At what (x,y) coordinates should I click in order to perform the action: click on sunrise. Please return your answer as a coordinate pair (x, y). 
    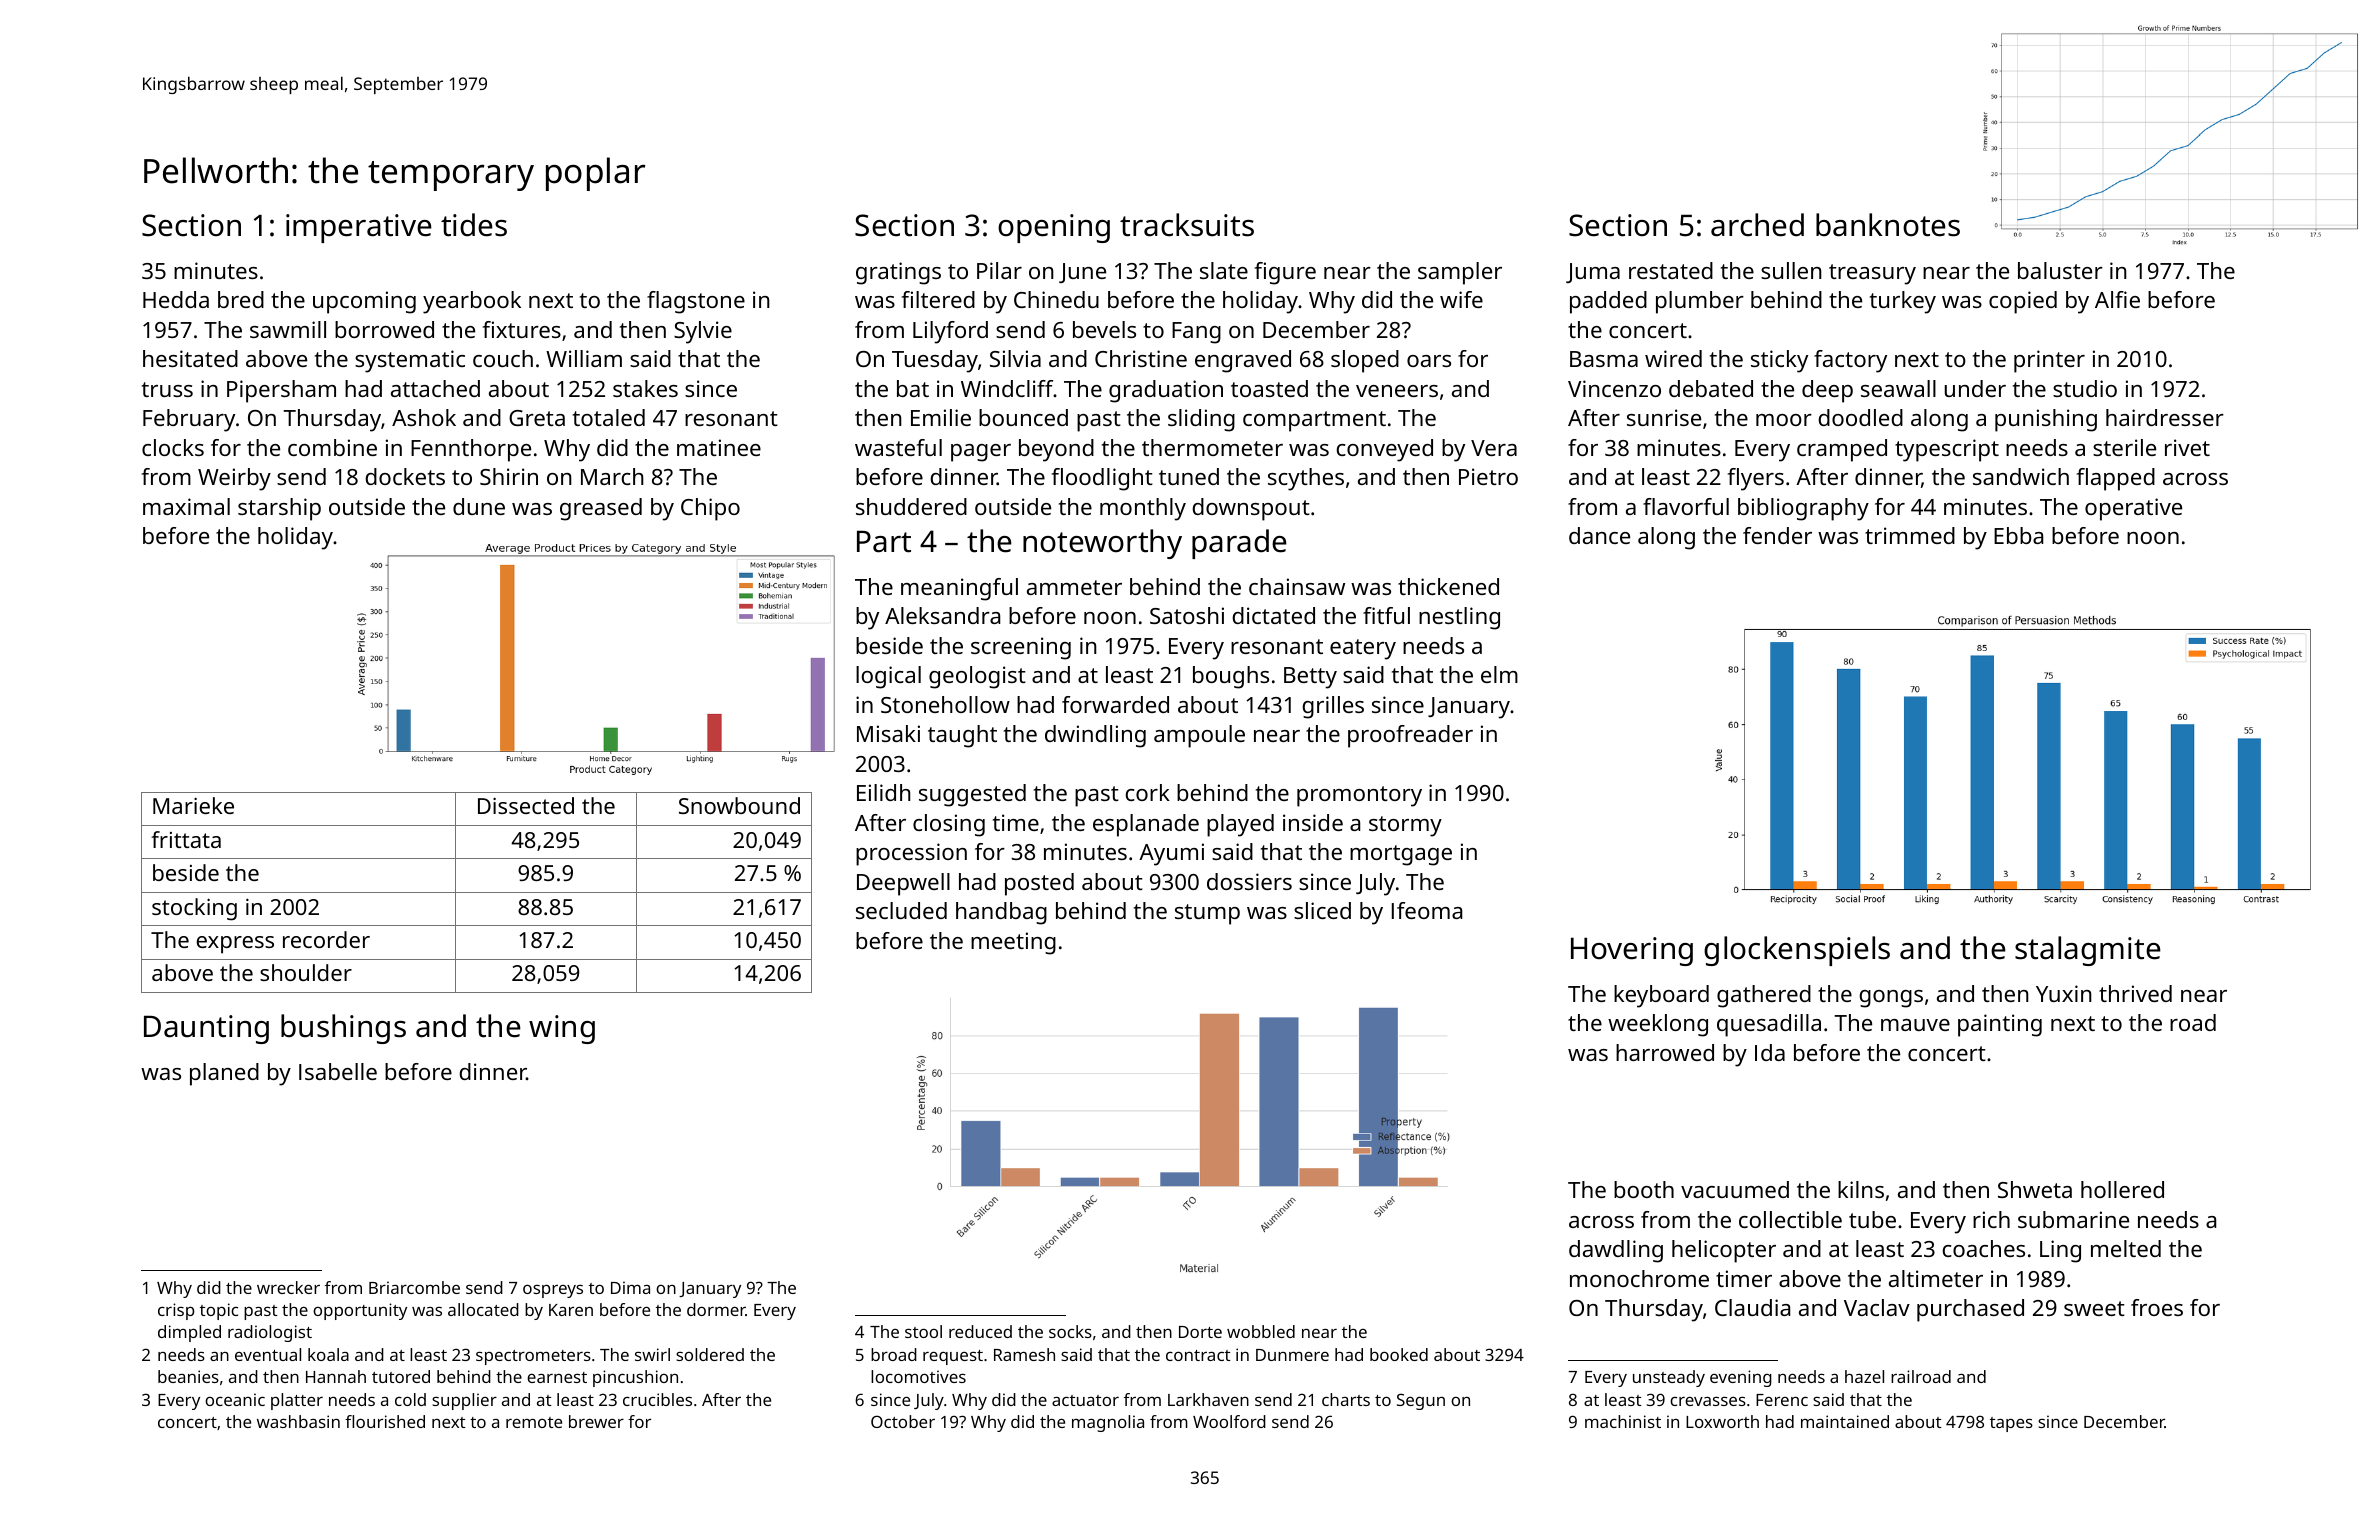
    Looking at the image, I should click on (1664, 417).
